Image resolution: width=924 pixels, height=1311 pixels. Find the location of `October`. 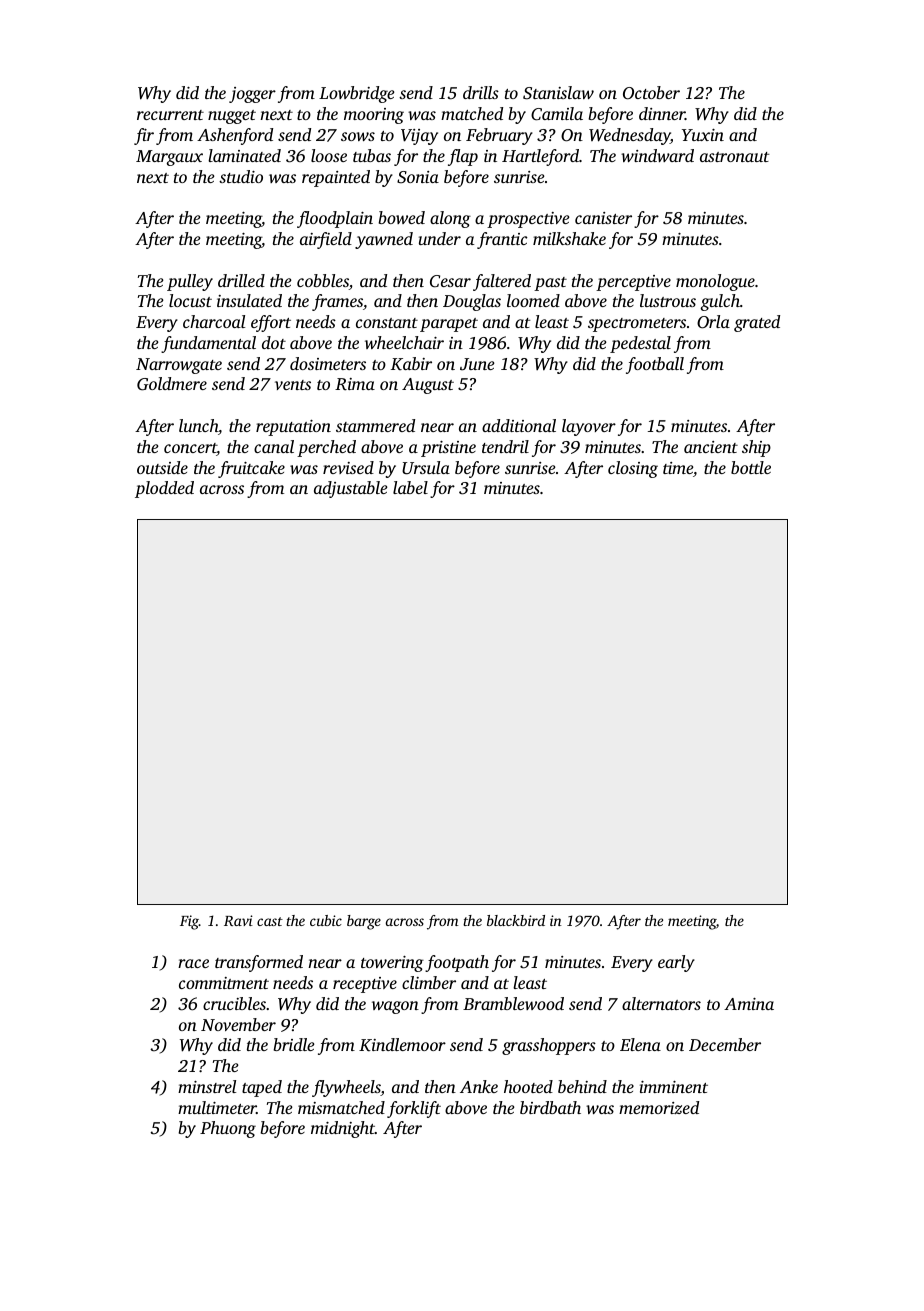

October is located at coordinates (651, 93).
